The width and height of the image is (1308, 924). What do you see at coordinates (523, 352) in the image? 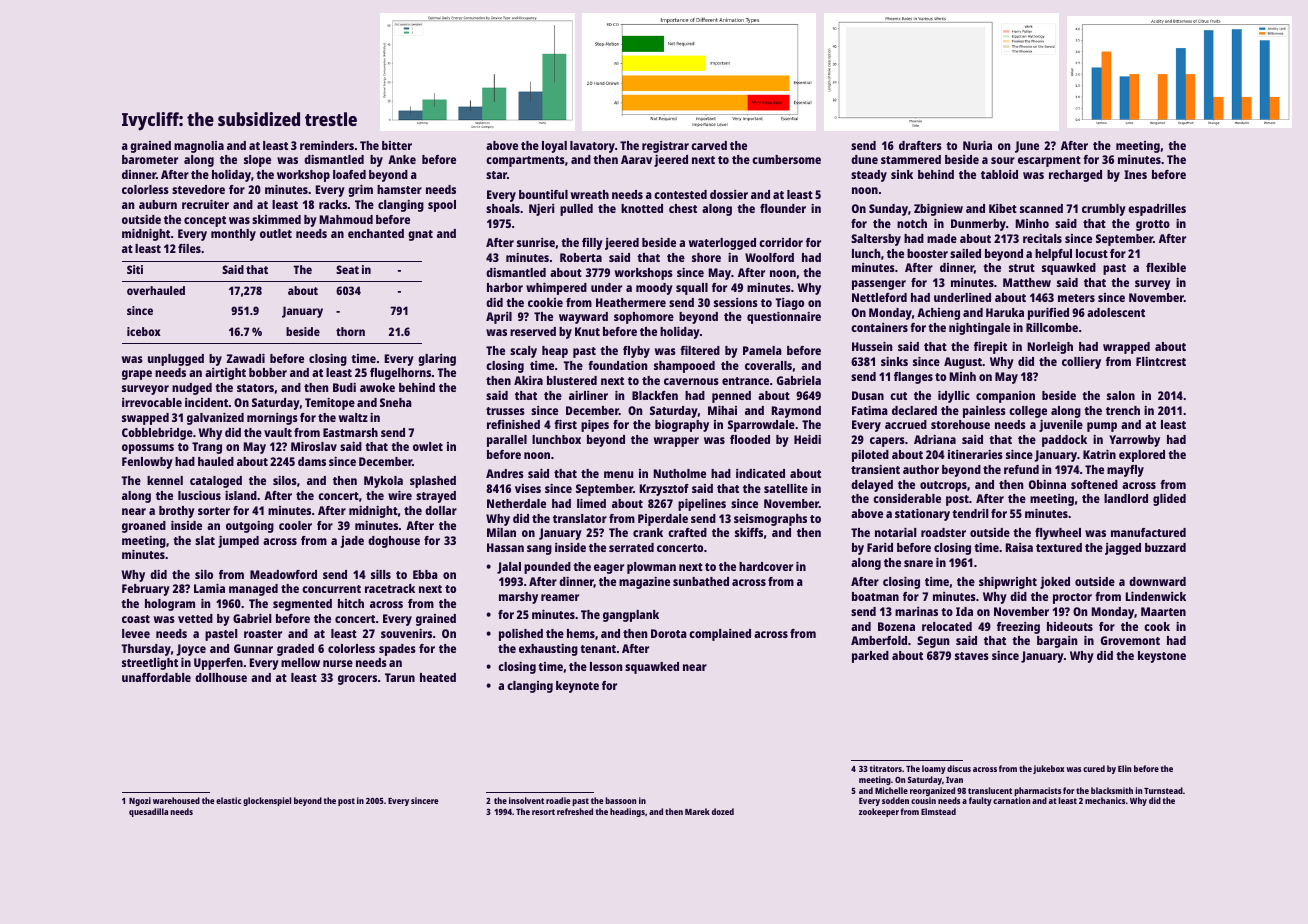
I see `scaly` at bounding box center [523, 352].
